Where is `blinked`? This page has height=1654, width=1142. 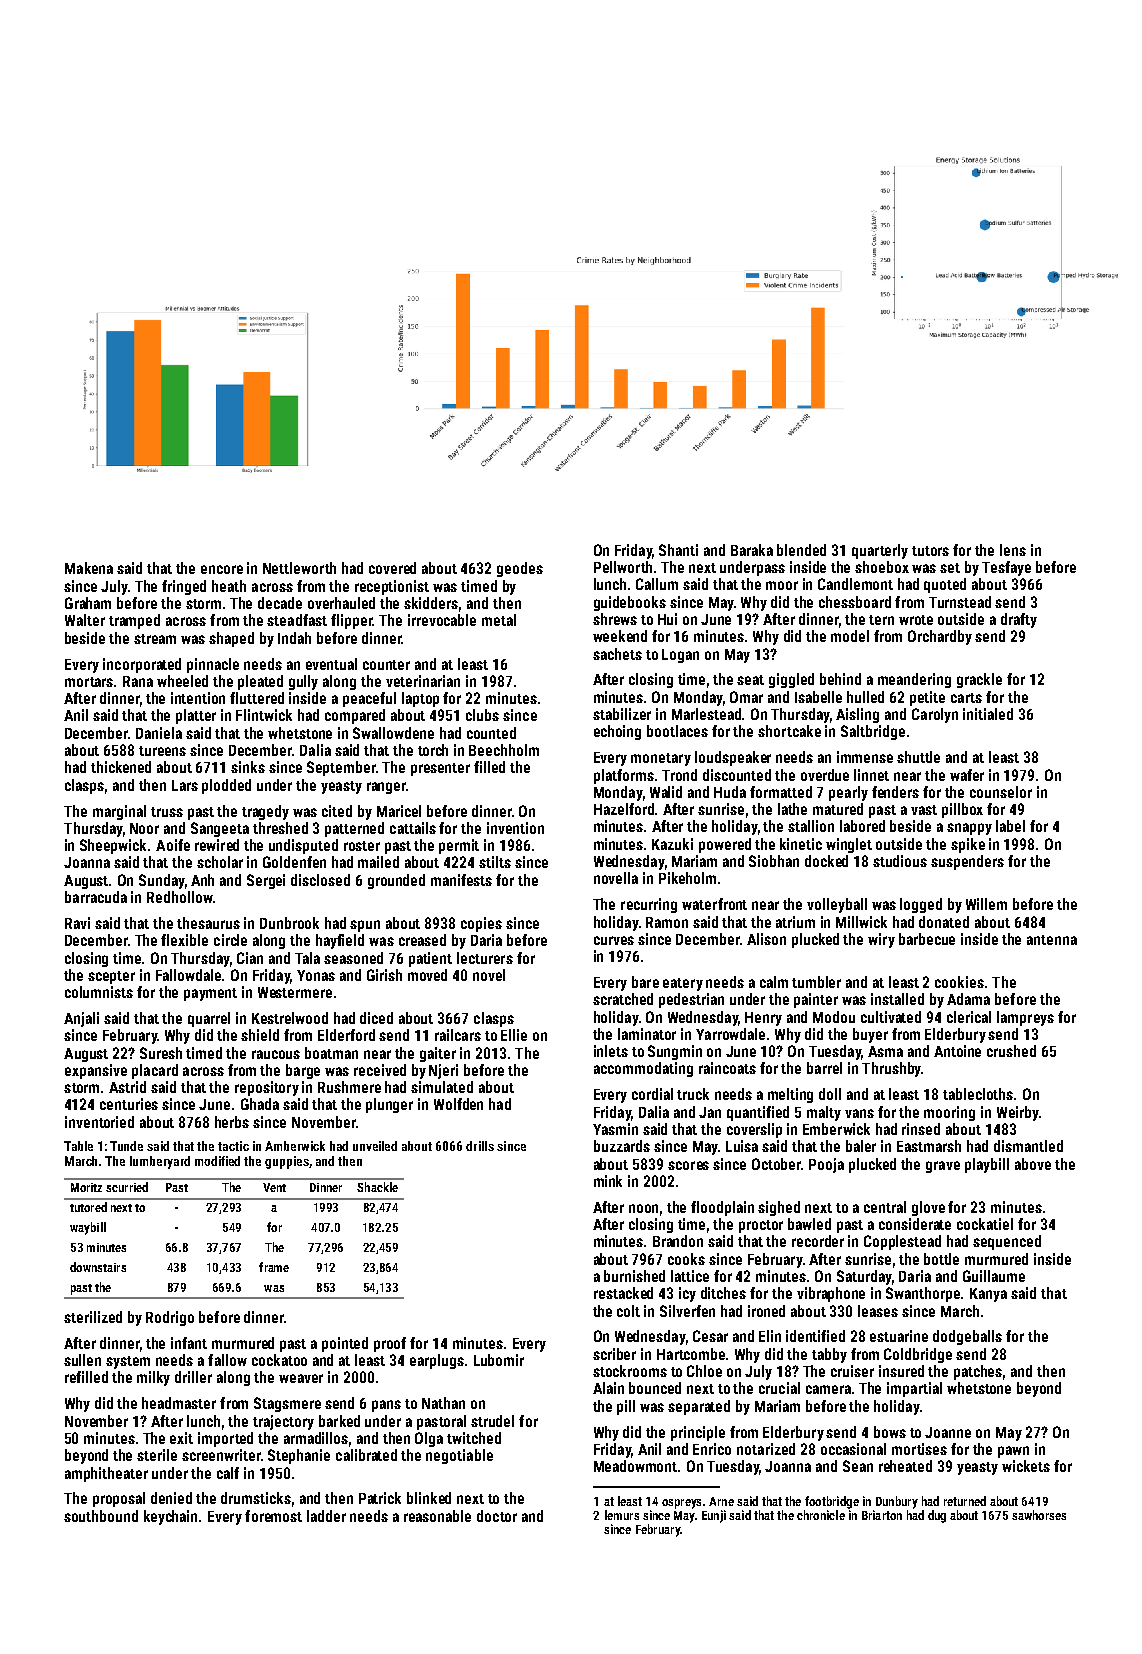
blinked is located at coordinates (429, 1498).
